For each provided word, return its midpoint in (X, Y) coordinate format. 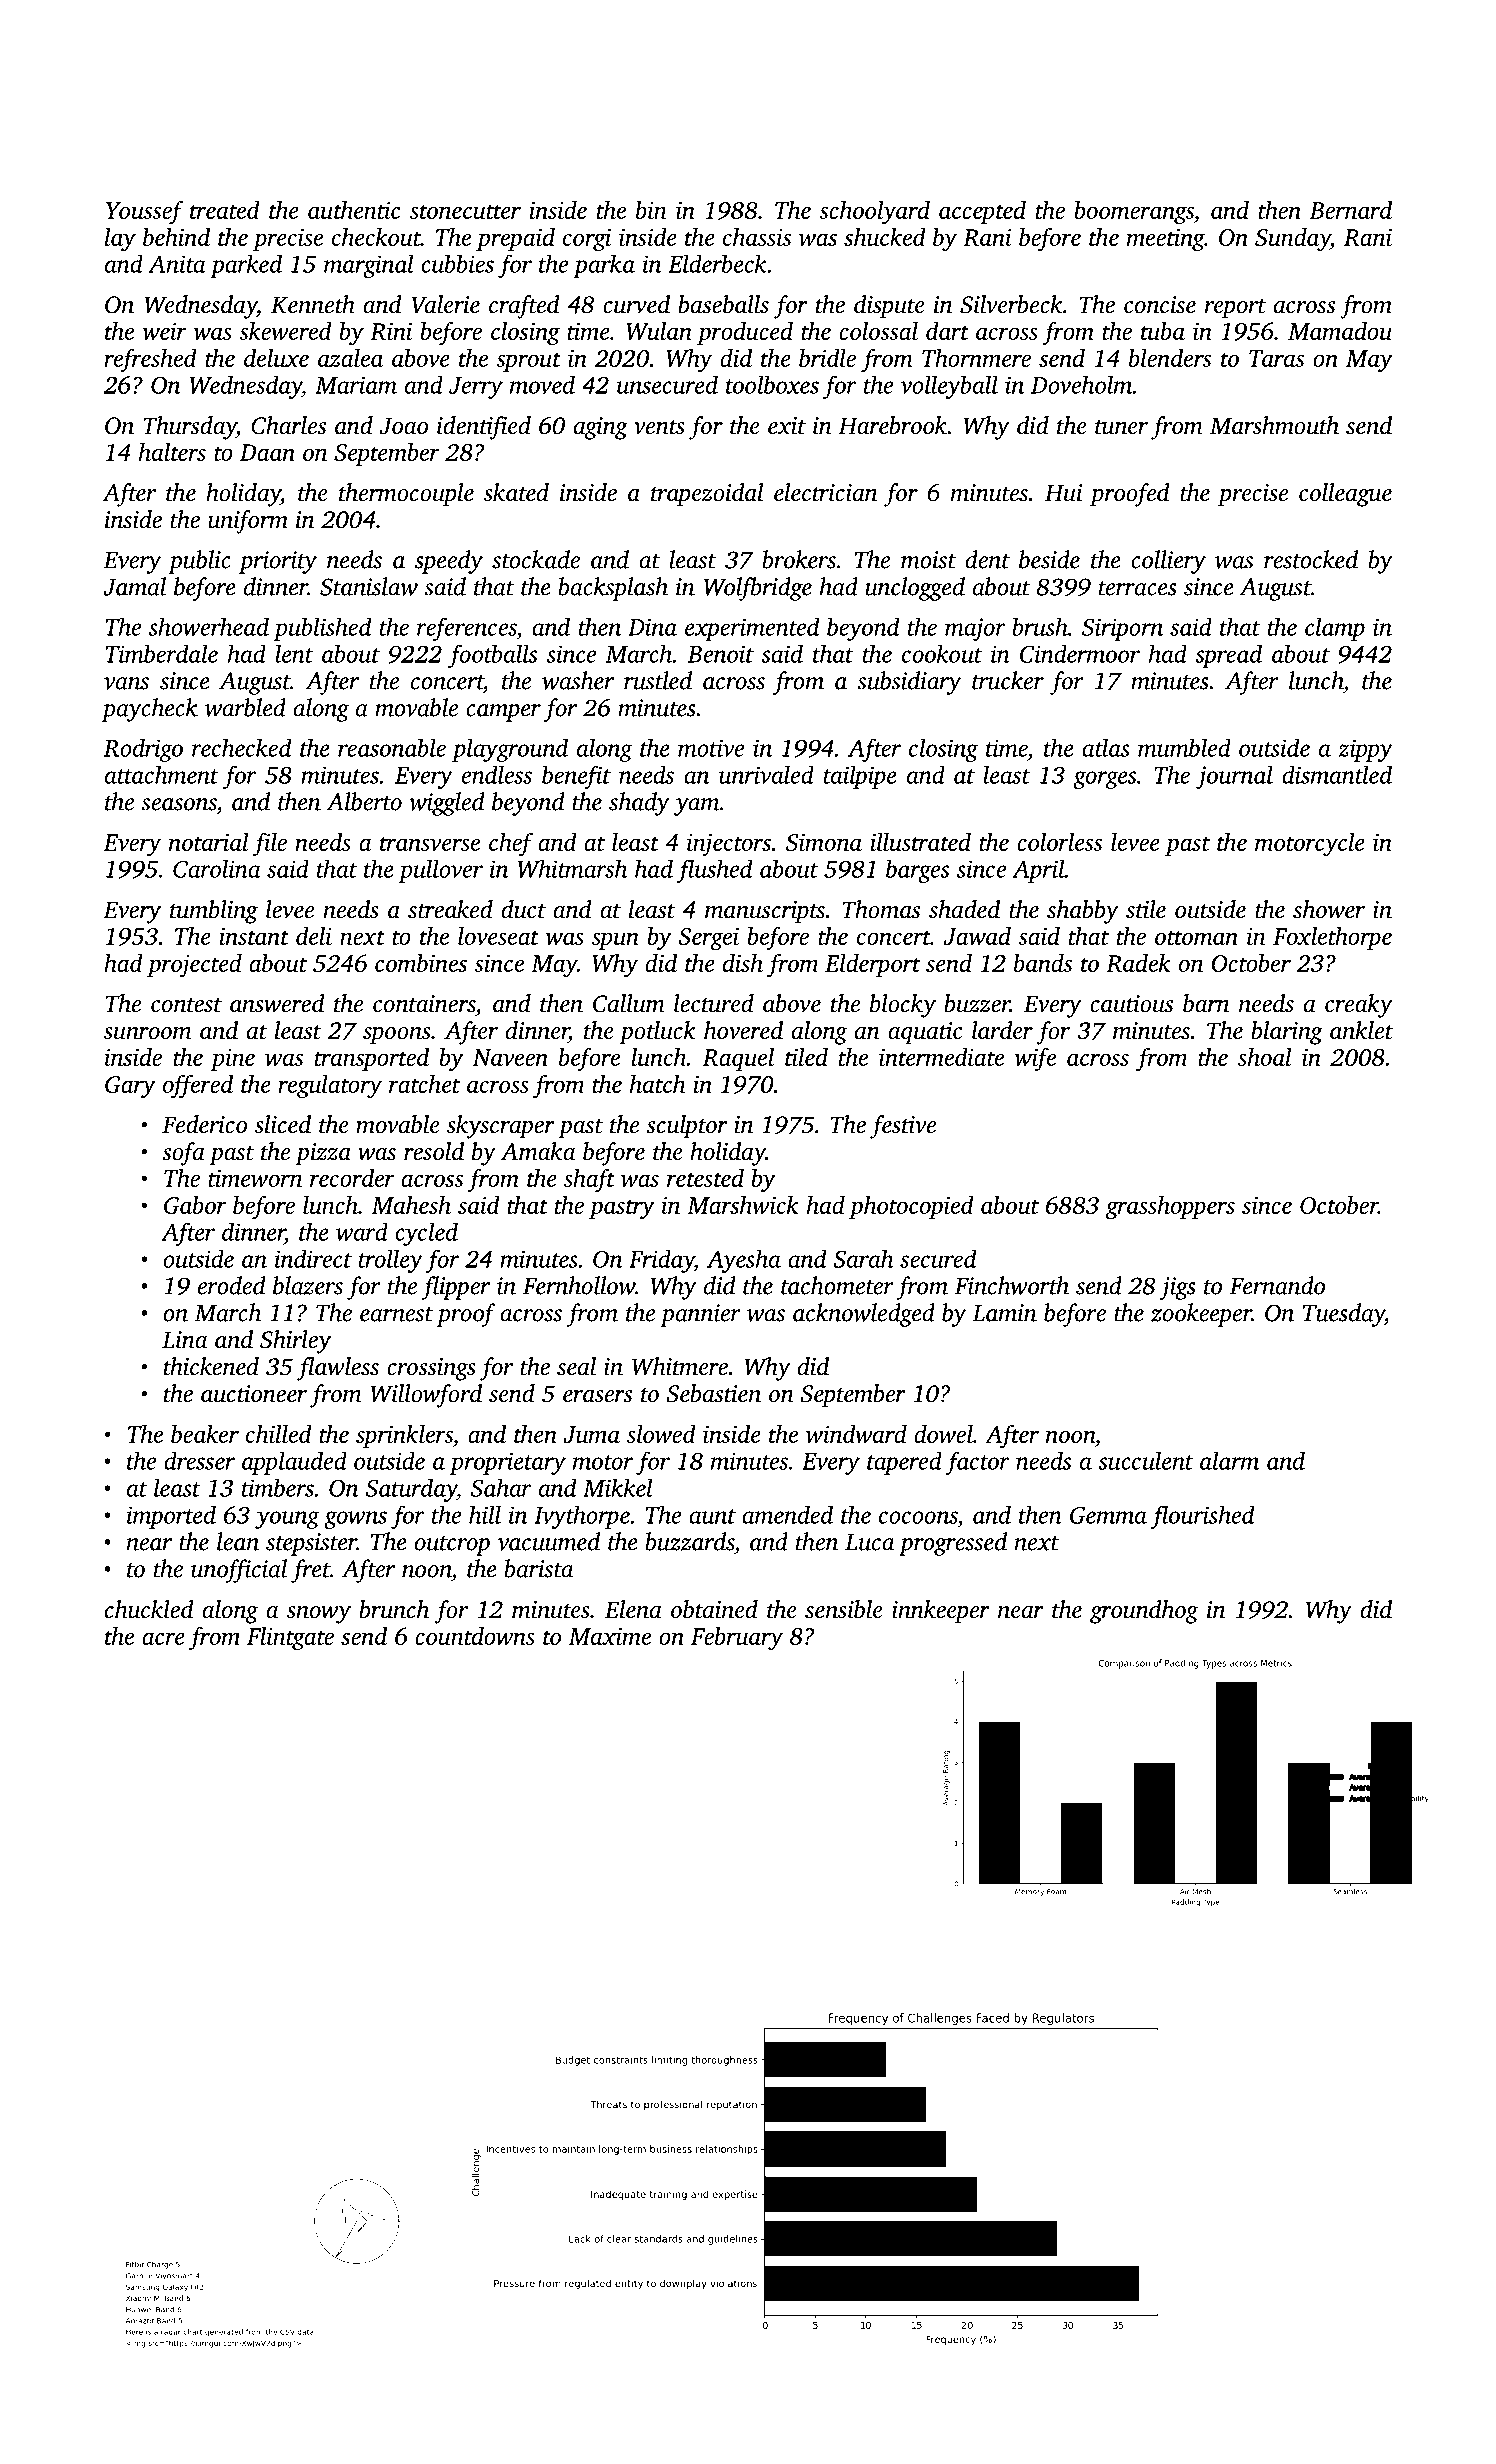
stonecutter (465, 211)
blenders (1170, 358)
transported (372, 1059)
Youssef (144, 213)
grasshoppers (1170, 1208)
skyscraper (501, 1127)
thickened (211, 1366)
